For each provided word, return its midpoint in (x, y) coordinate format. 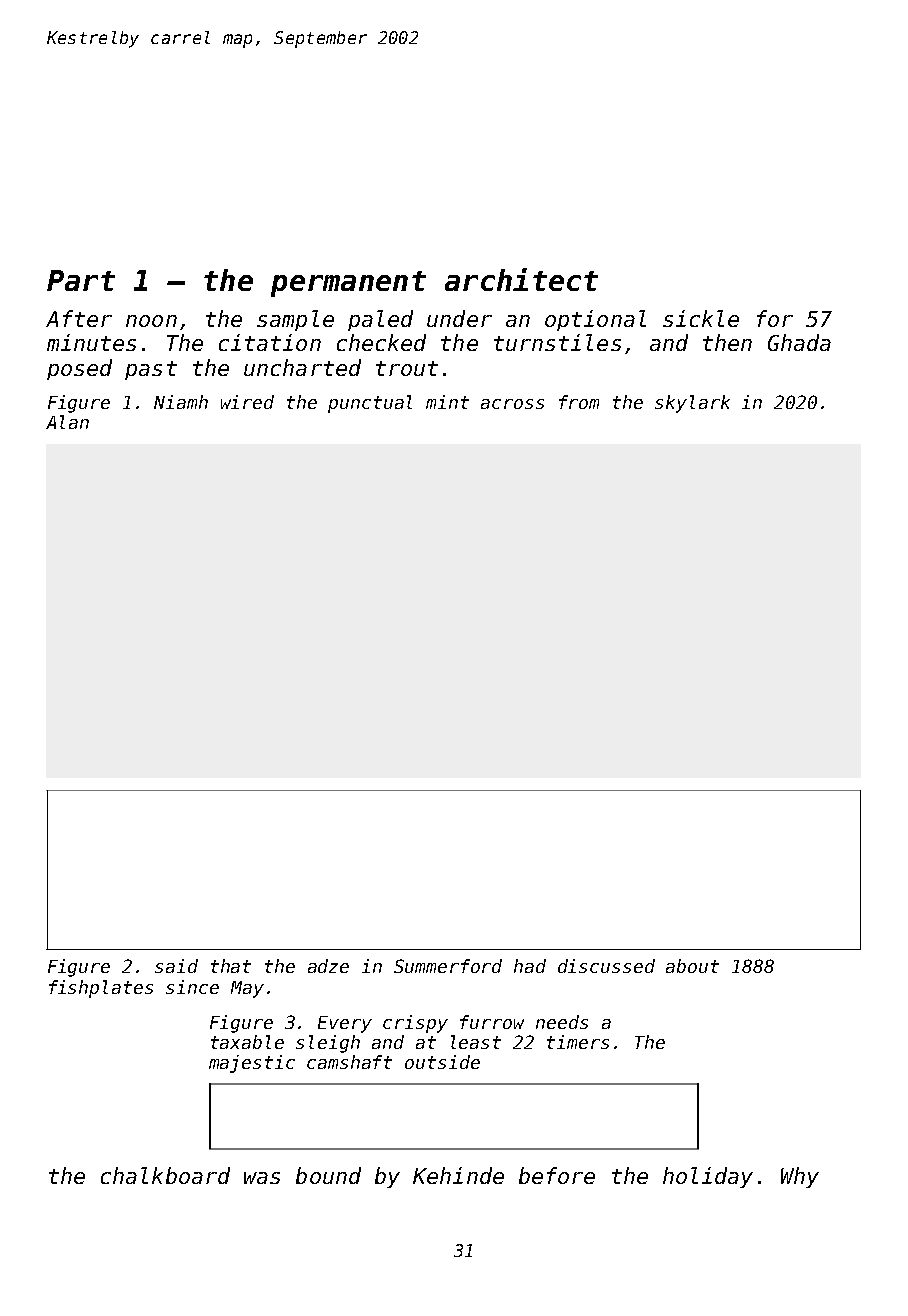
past (151, 370)
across (512, 404)
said (176, 966)
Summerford (448, 966)
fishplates (101, 989)
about (692, 966)
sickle (701, 318)
